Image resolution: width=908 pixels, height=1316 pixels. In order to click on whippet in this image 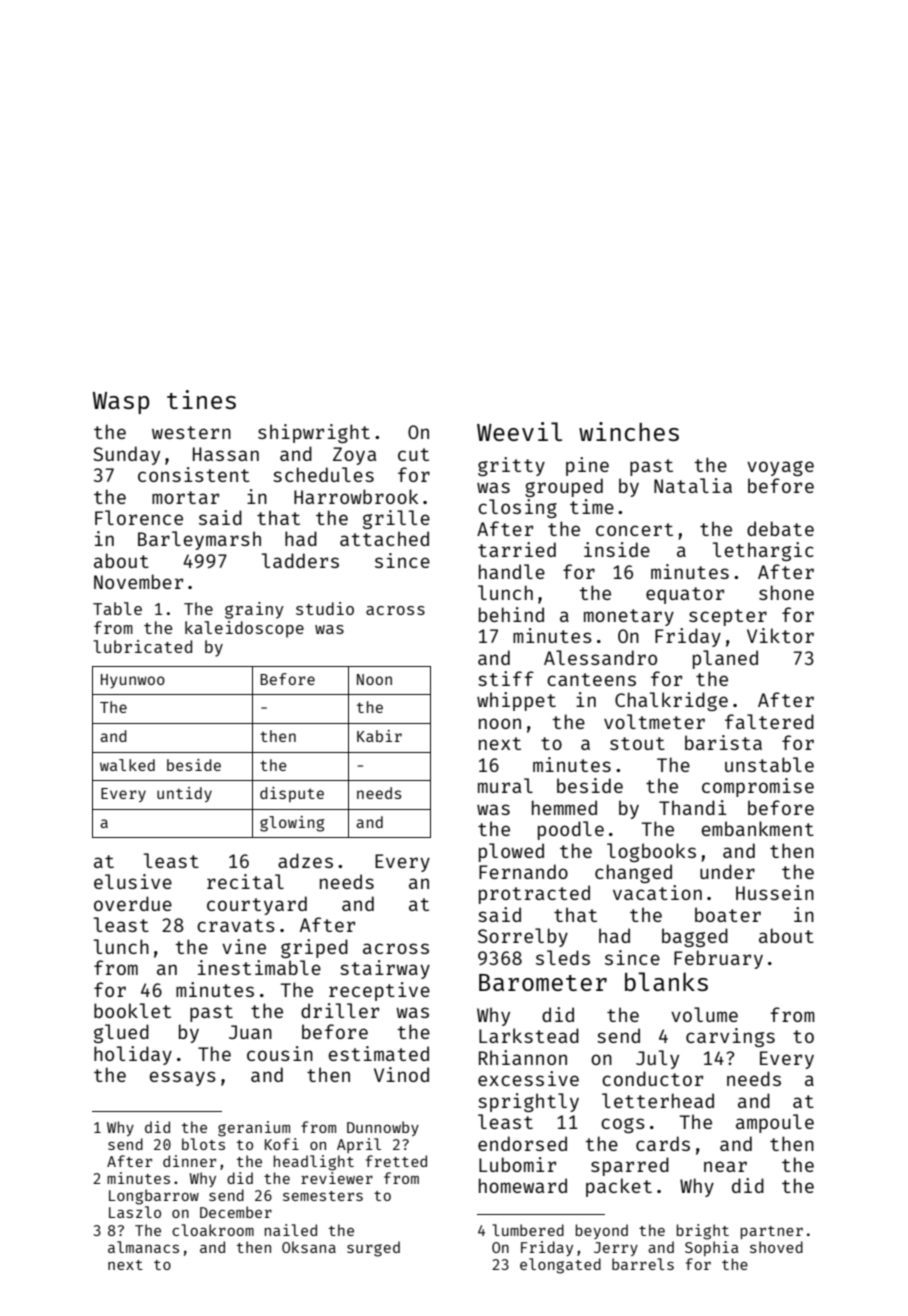, I will do `click(516, 701)`.
